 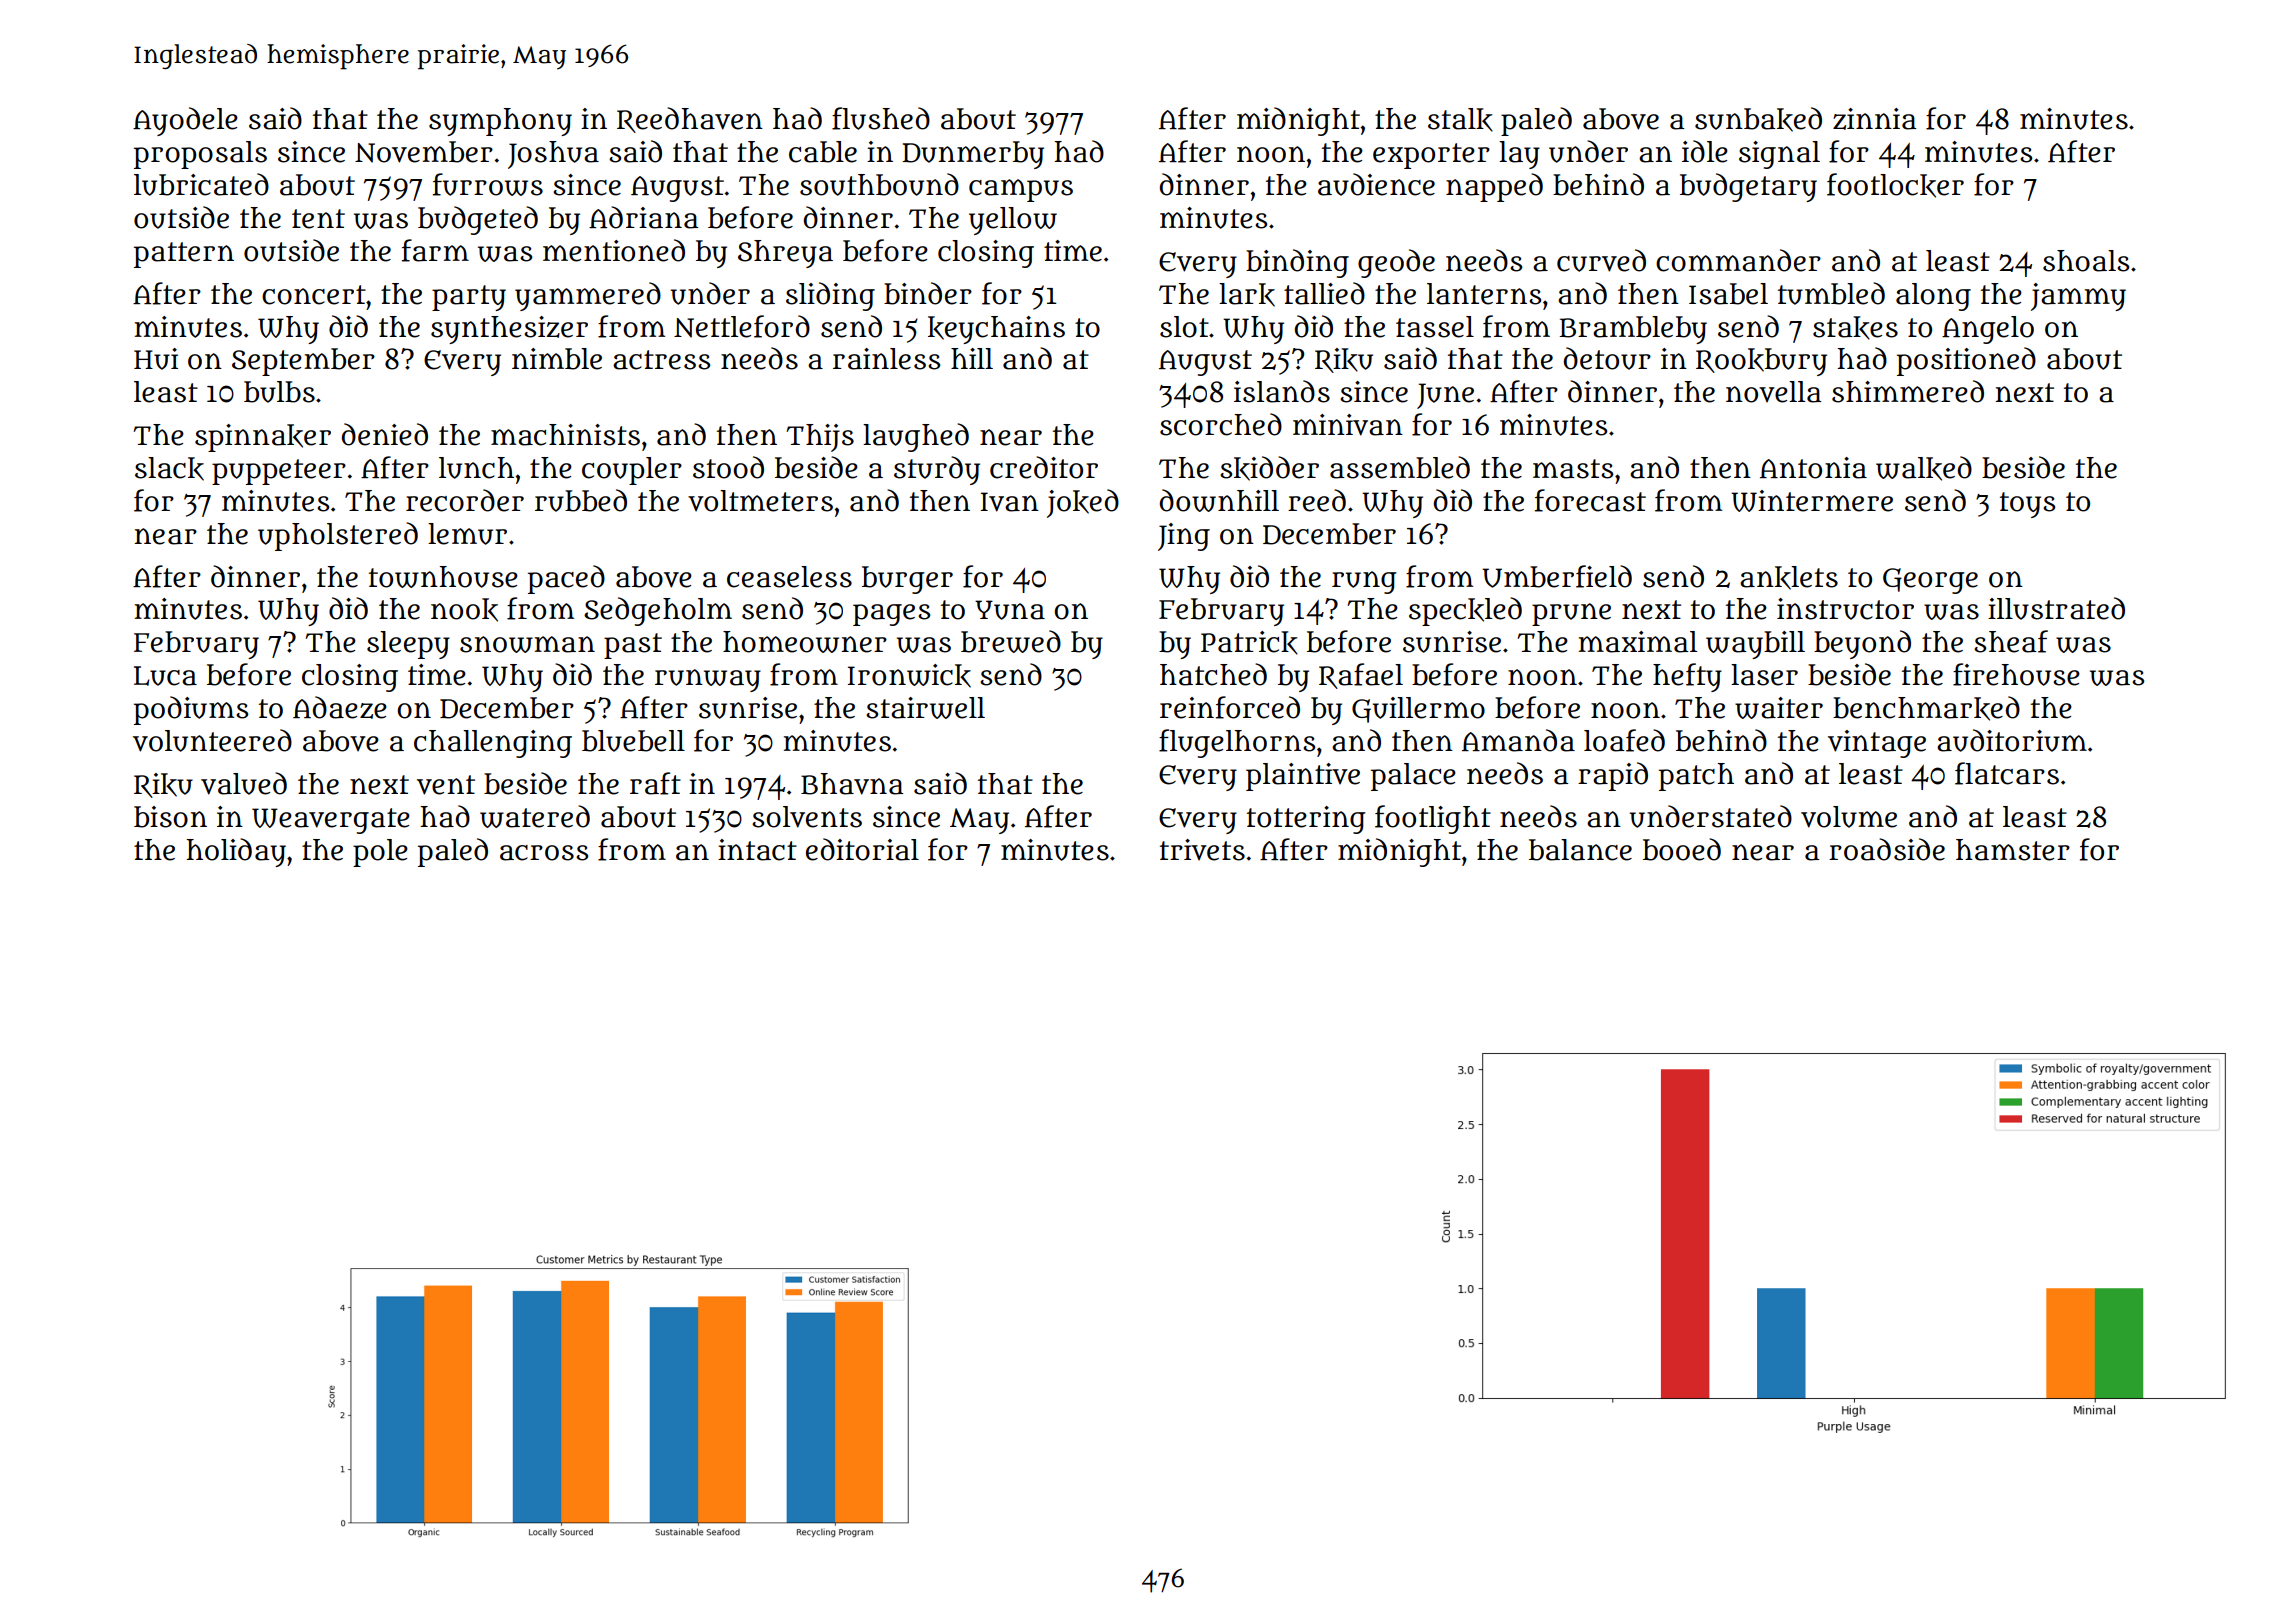 I want to click on Amanda, so click(x=1518, y=740).
